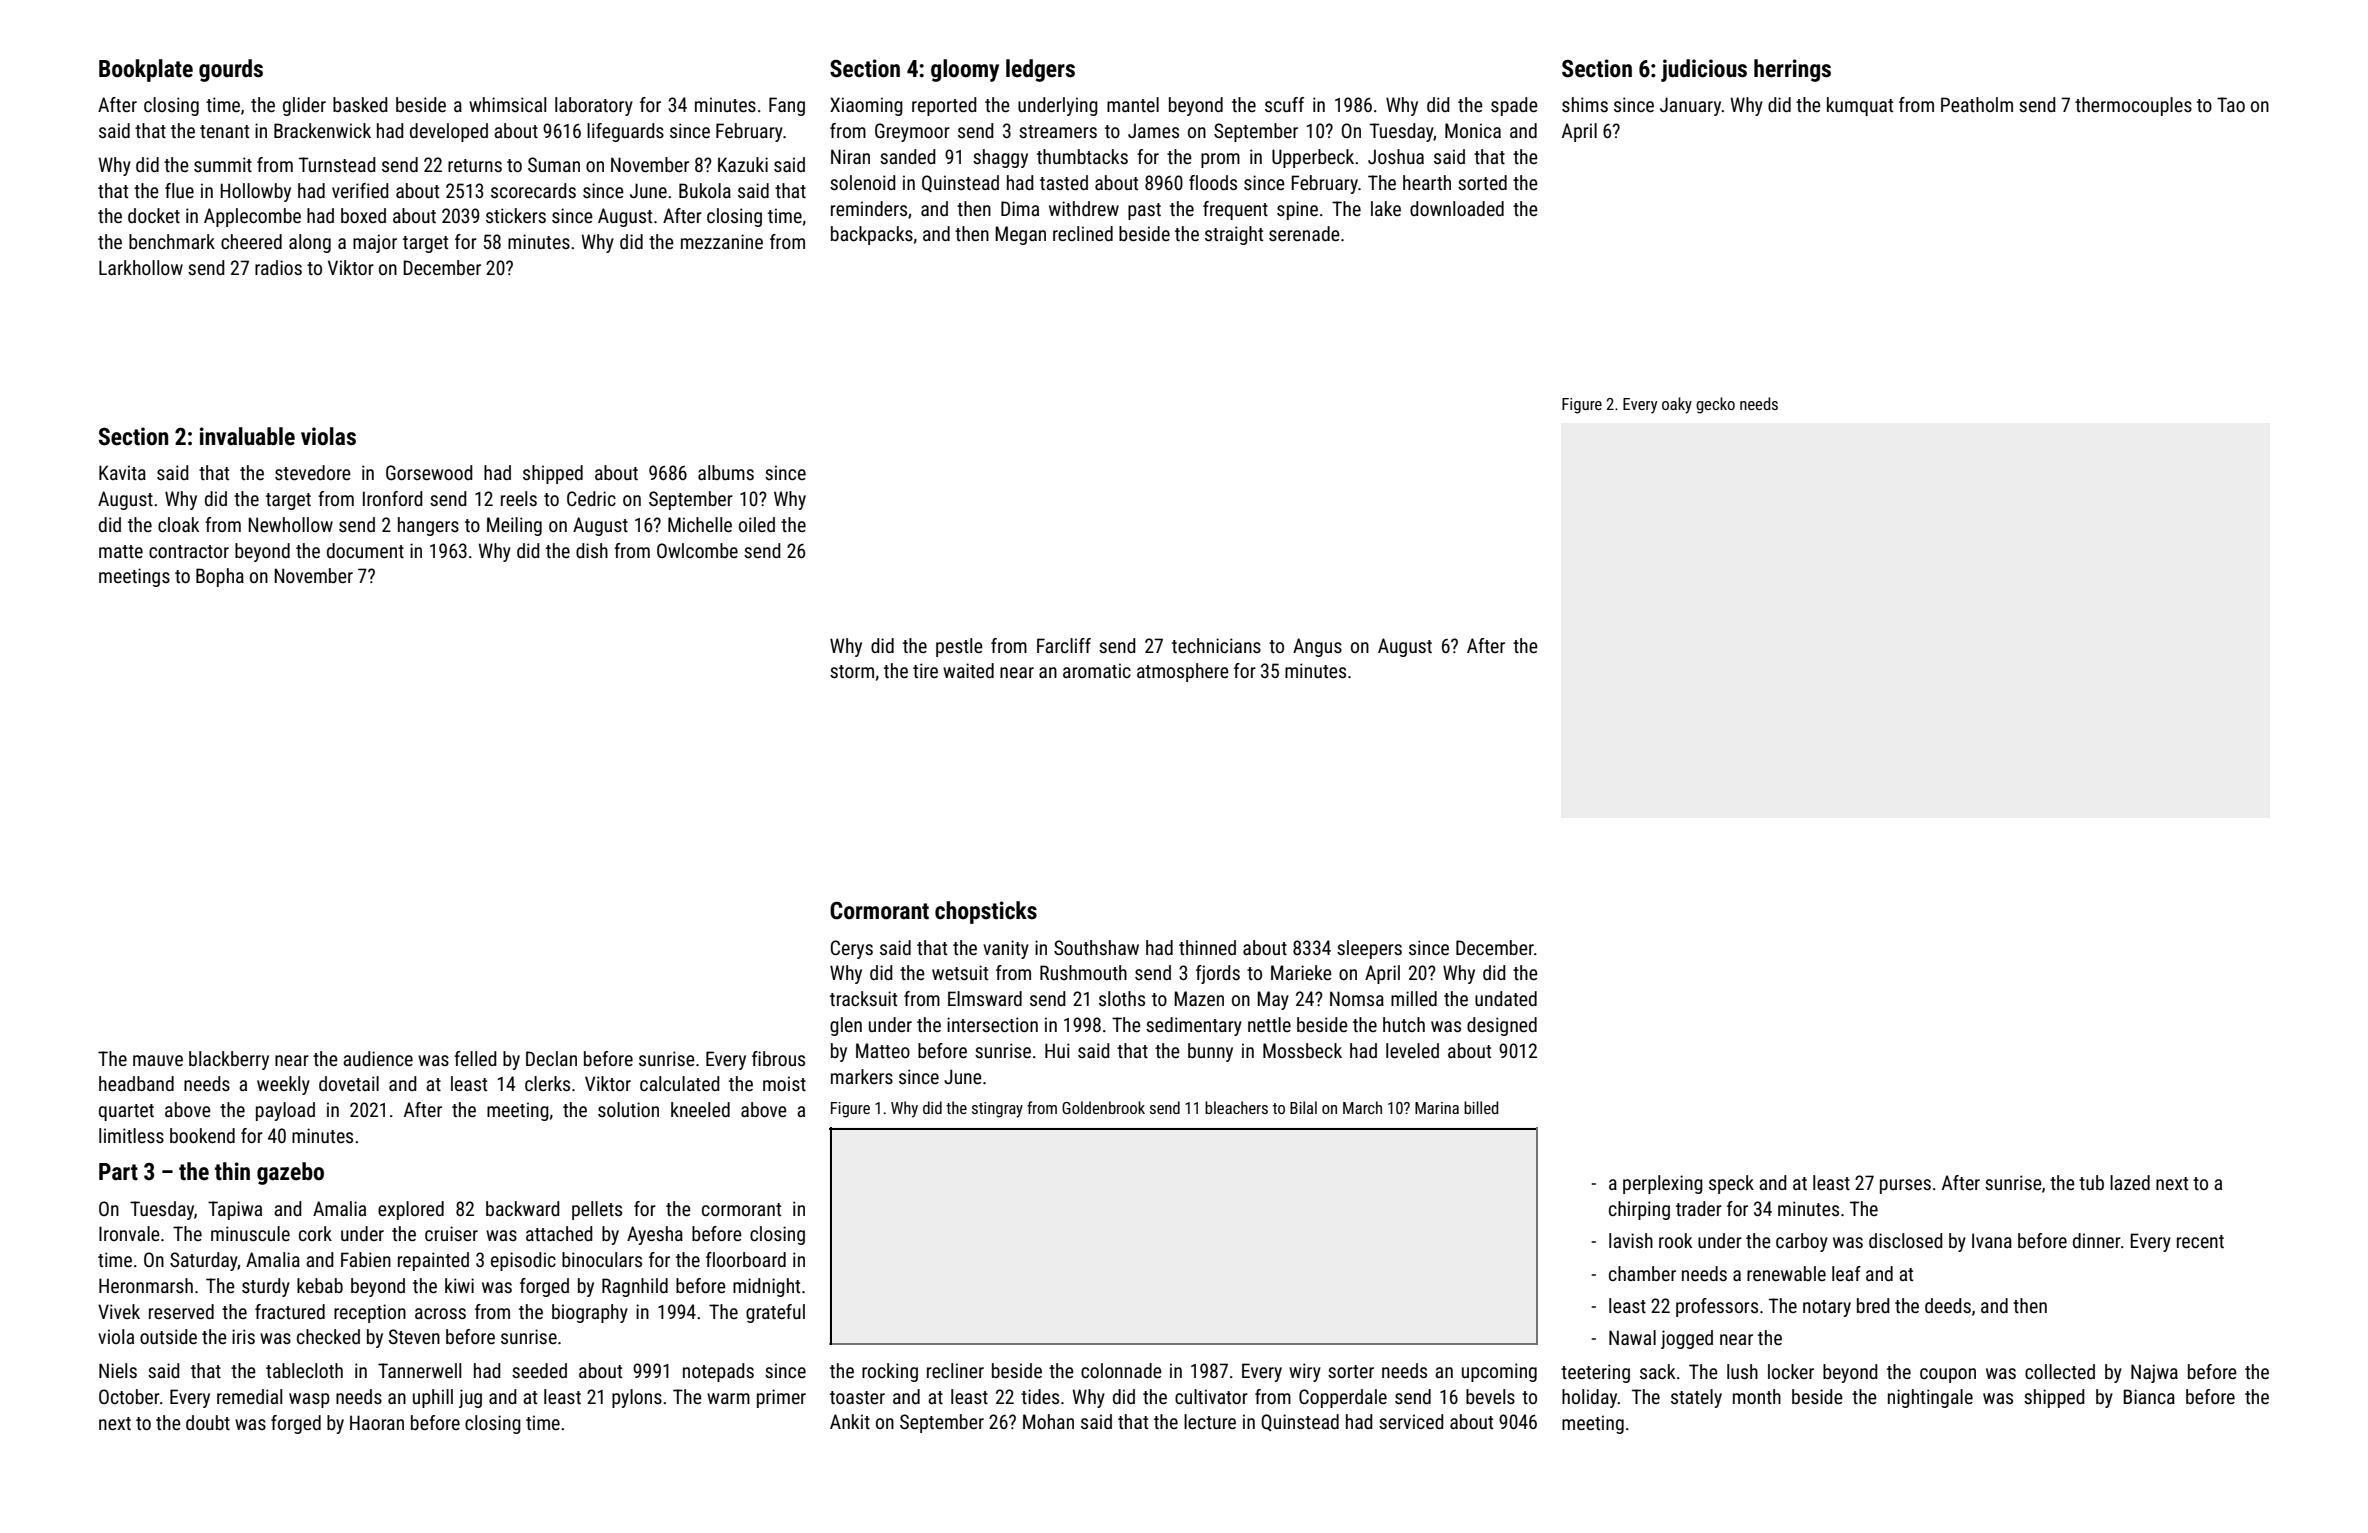 The height and width of the document is (1533, 2368). Describe the element at coordinates (959, 647) in the document. I see `pestle` at that location.
